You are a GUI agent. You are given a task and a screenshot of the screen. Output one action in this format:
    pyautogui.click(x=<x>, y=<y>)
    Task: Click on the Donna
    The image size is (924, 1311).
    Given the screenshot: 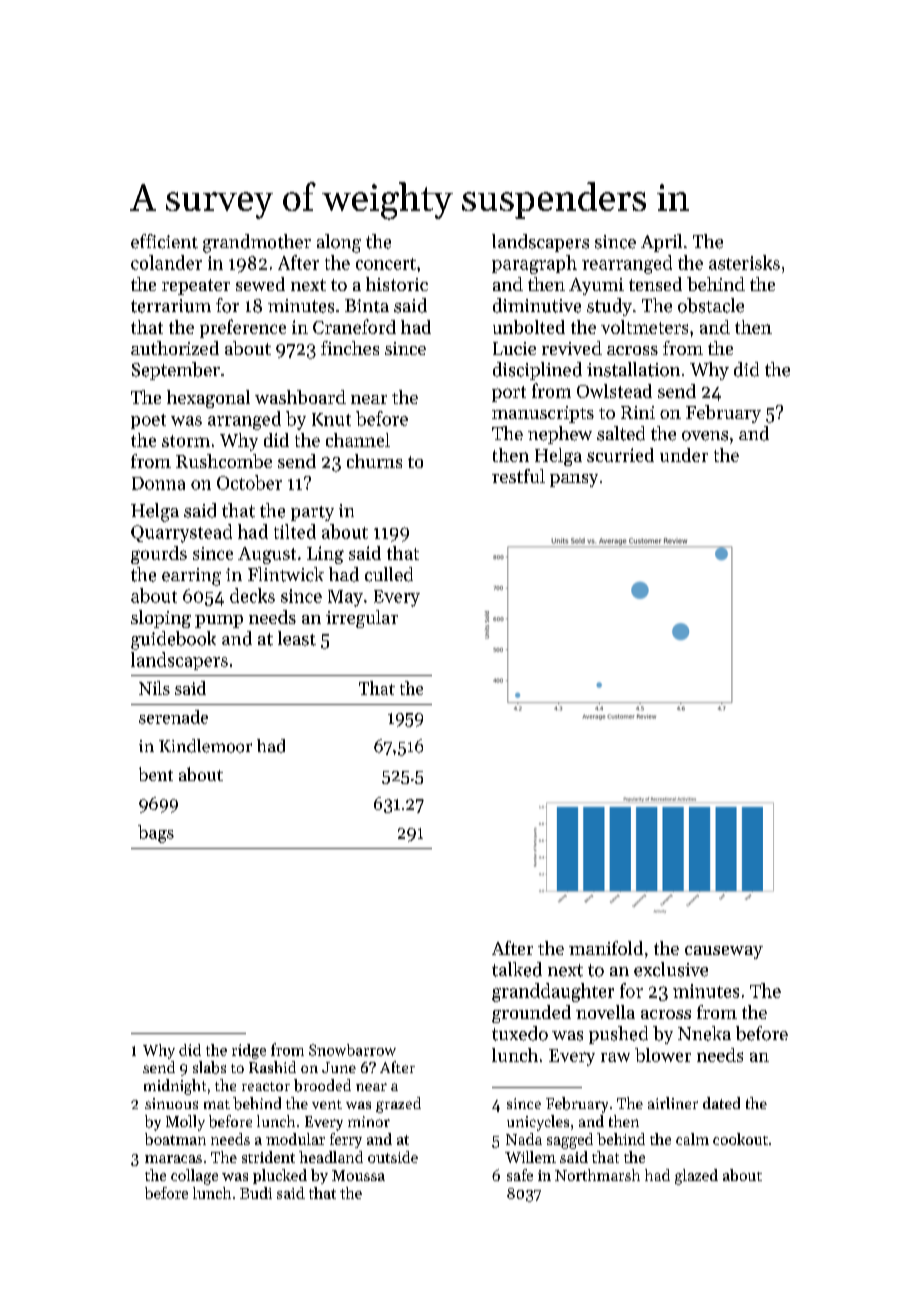 What is the action you would take?
    pyautogui.click(x=158, y=483)
